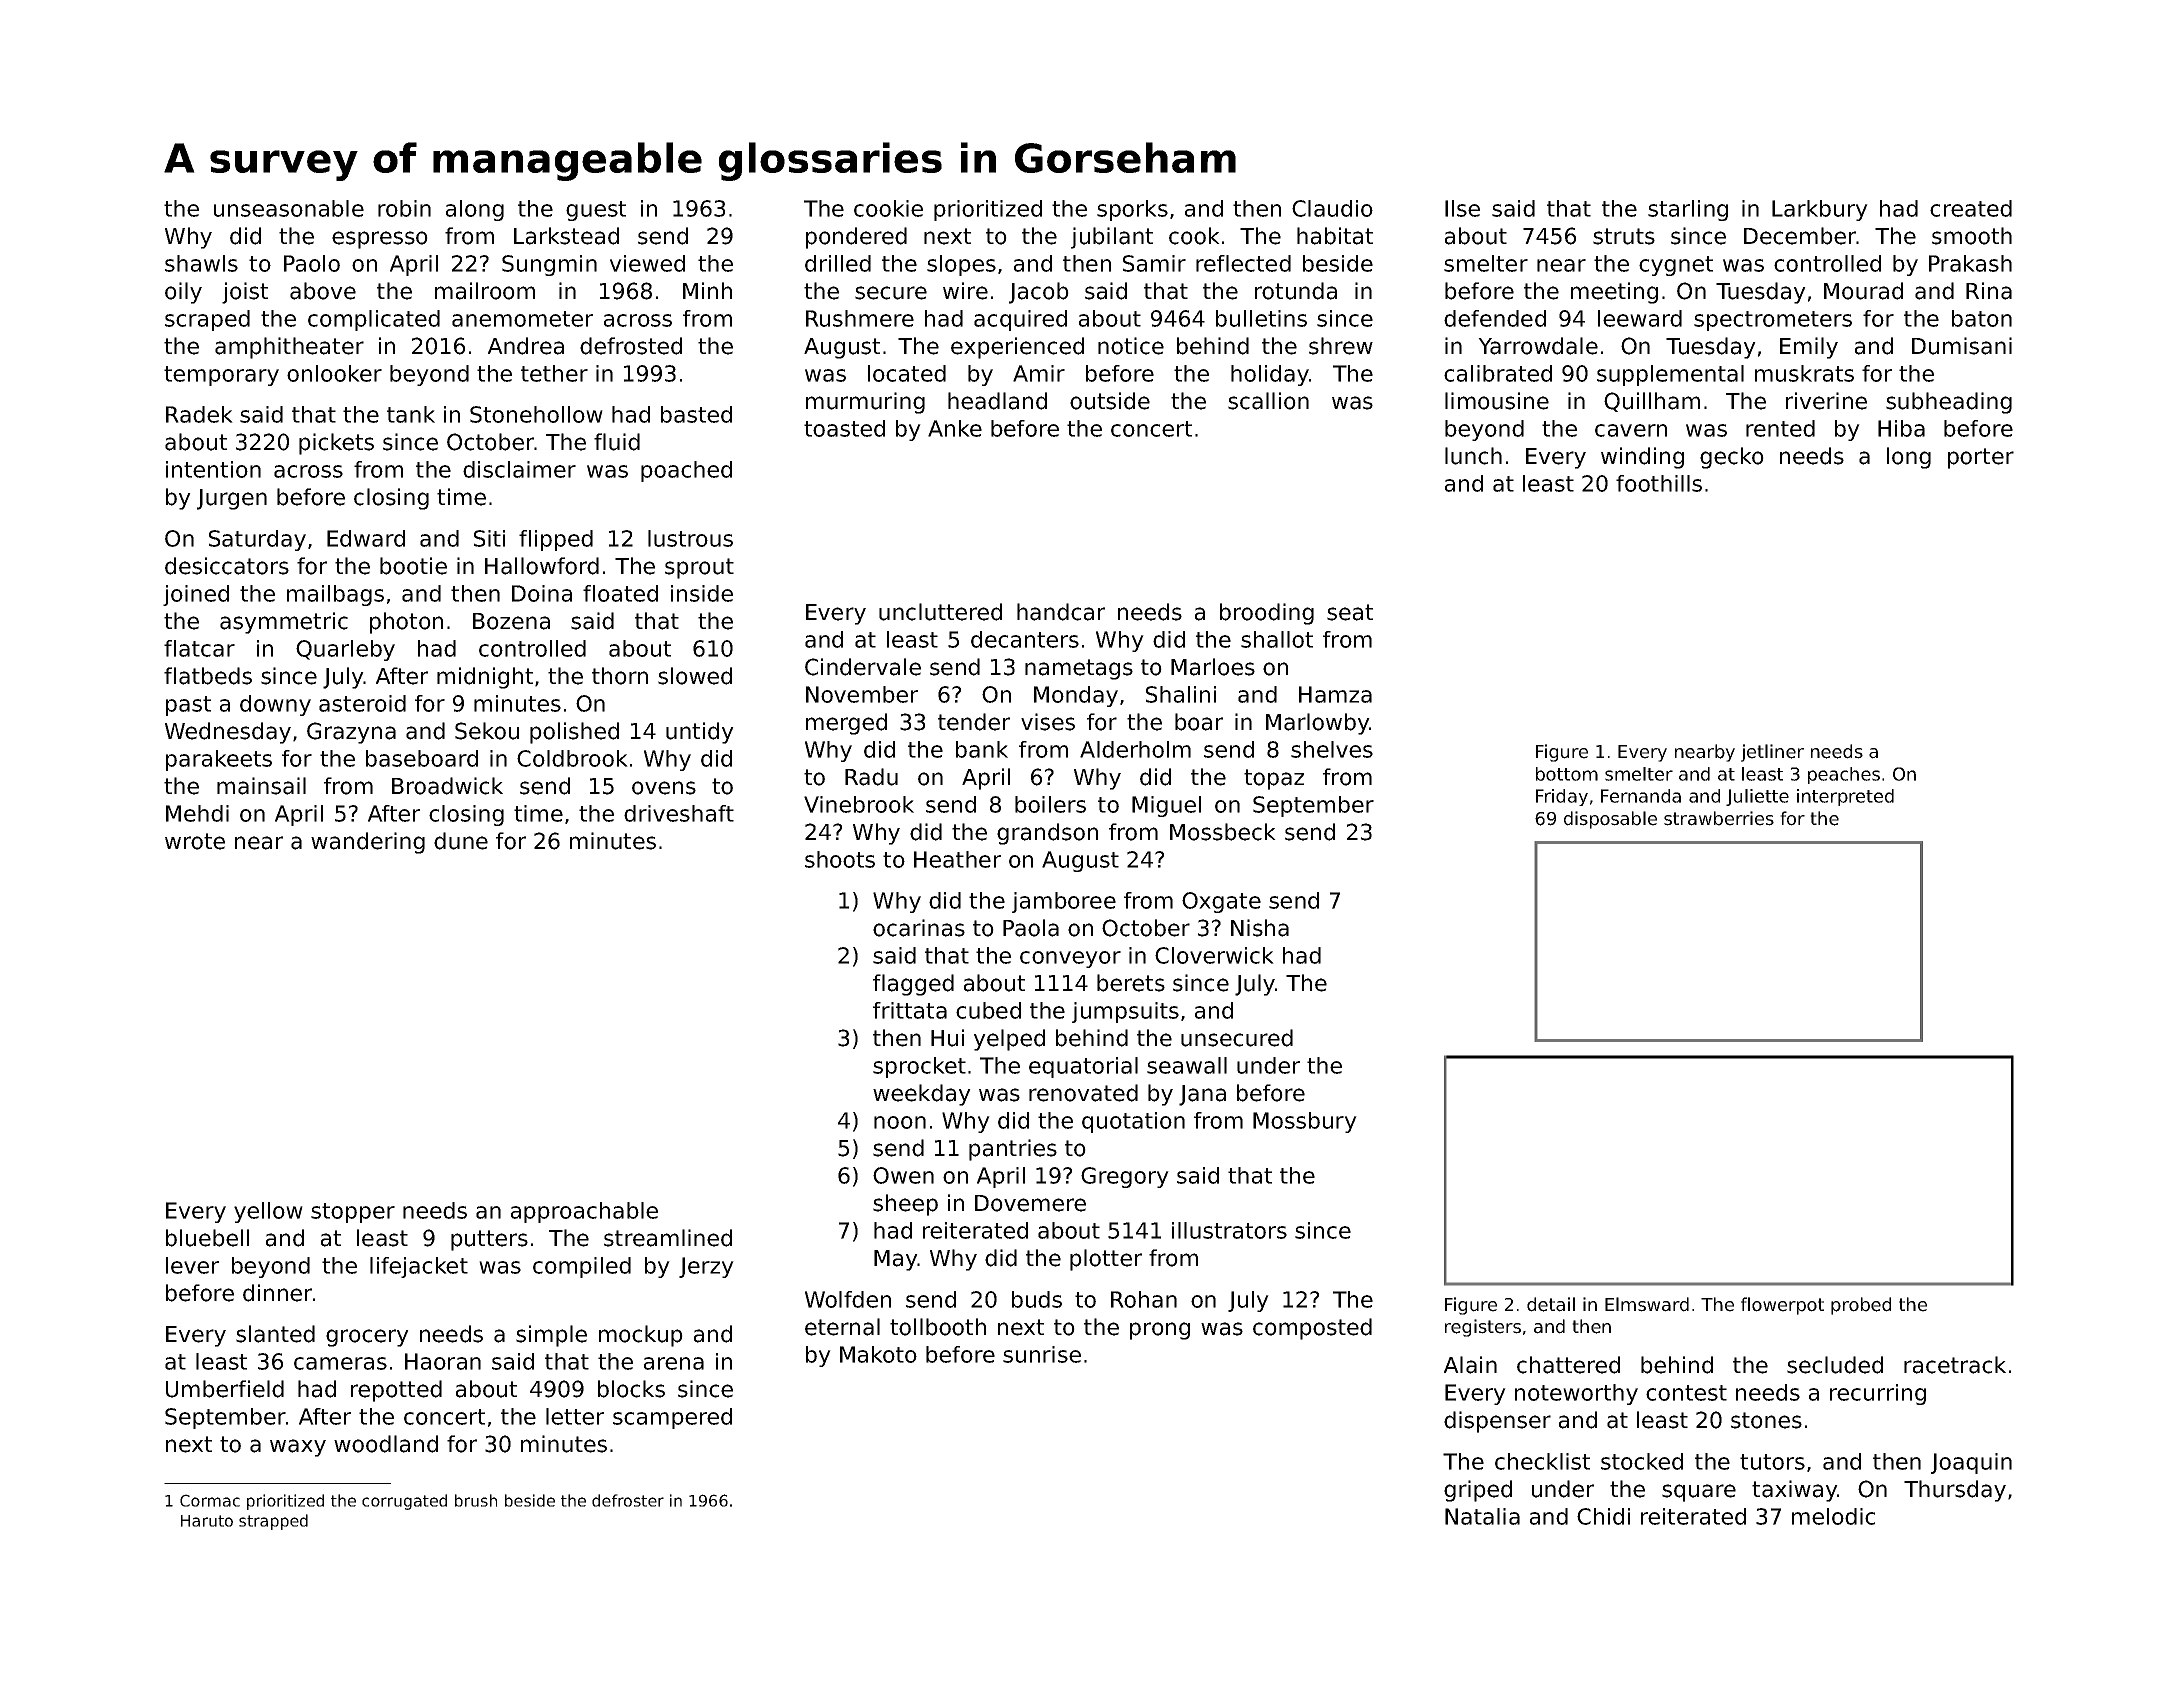 The image size is (2178, 1683). What do you see at coordinates (940, 612) in the document?
I see `uncluttered` at bounding box center [940, 612].
